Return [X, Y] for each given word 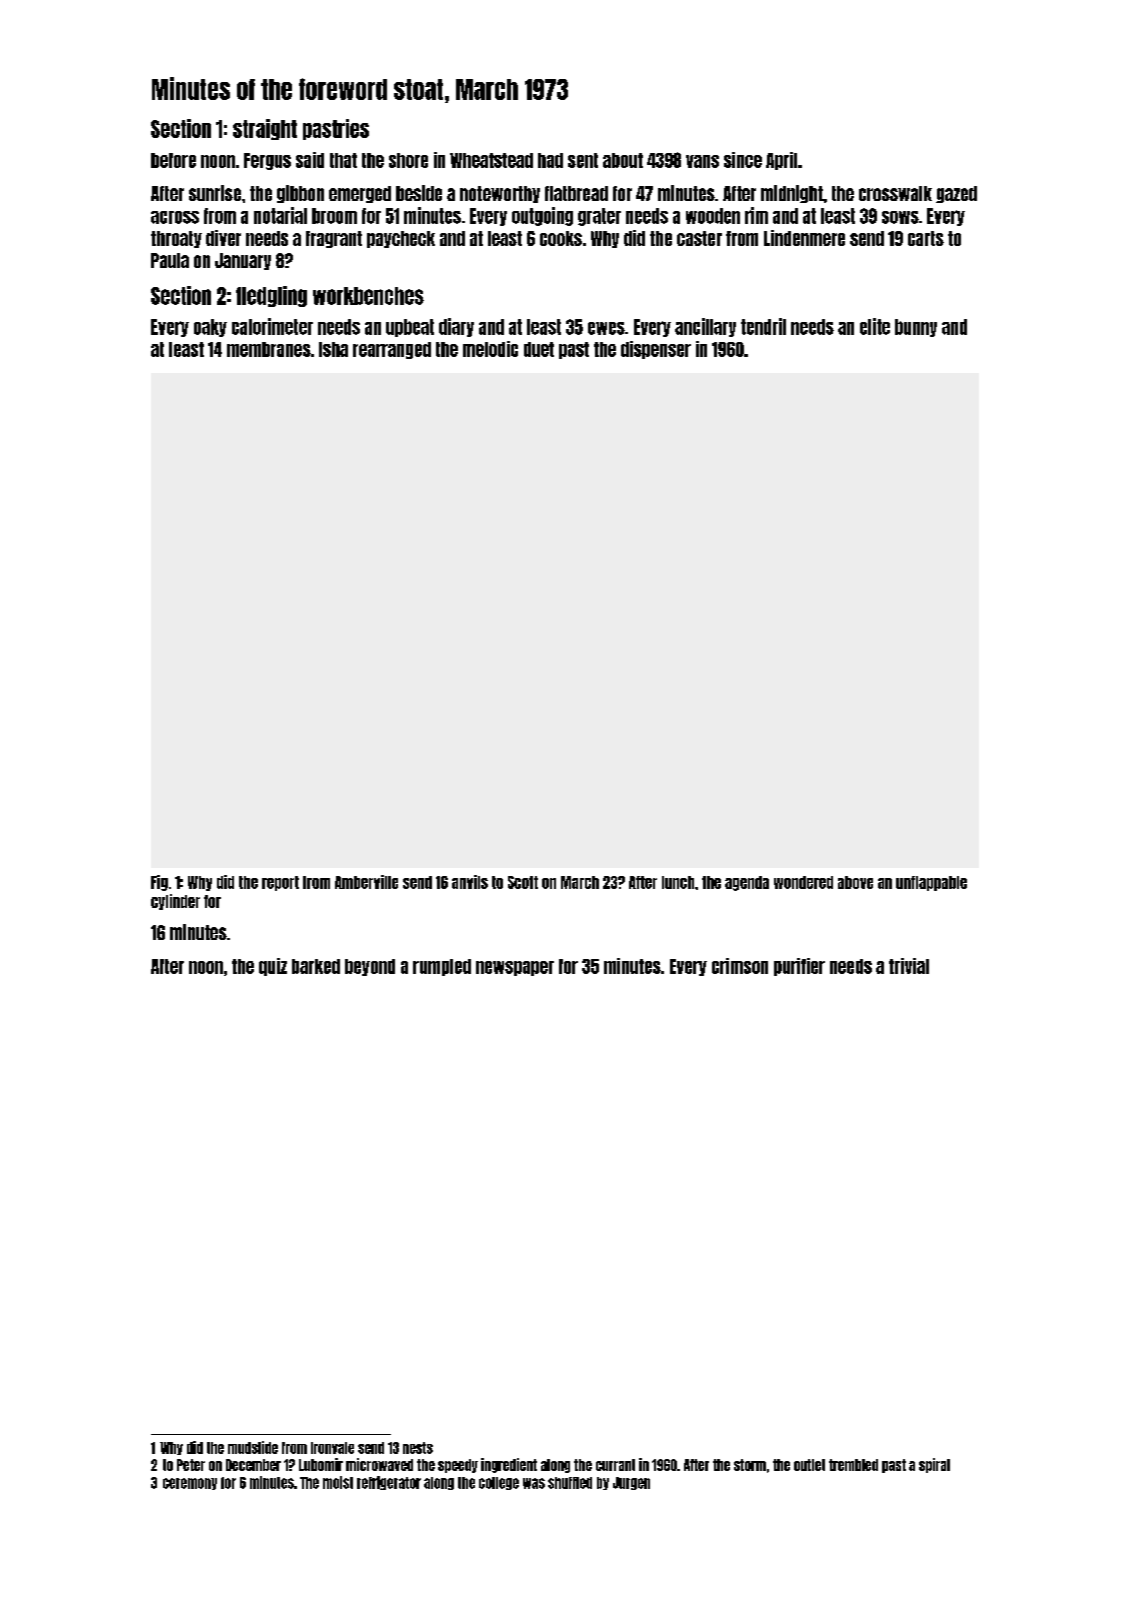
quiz [273, 967]
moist [338, 1482]
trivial [909, 966]
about [623, 160]
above [855, 882]
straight [265, 129]
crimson [740, 966]
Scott [523, 882]
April [781, 161]
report [280, 883]
